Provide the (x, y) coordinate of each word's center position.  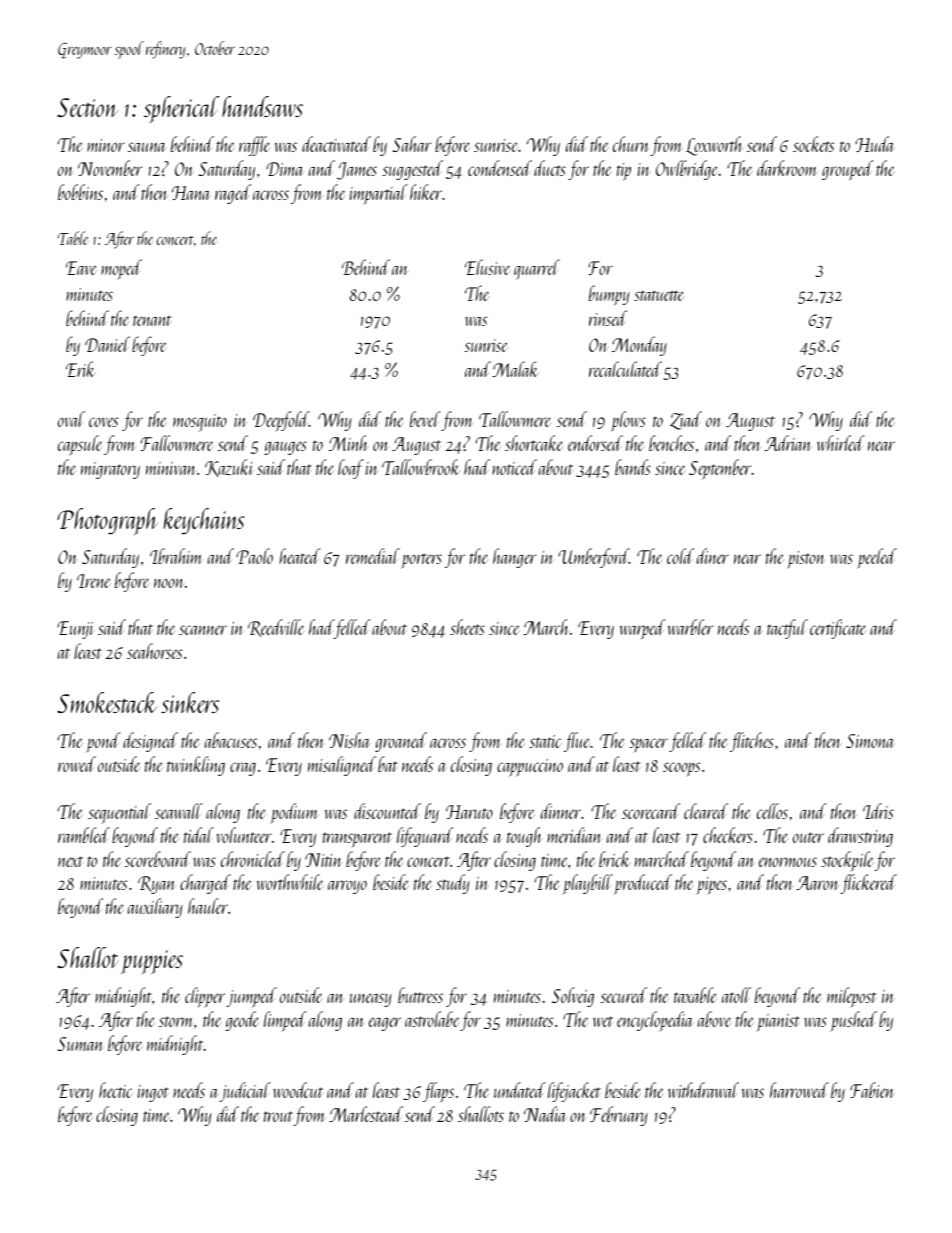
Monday (639, 346)
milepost (851, 997)
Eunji (76, 630)
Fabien (872, 1090)
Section (87, 107)
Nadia (545, 1114)
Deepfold (281, 421)
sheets (467, 627)
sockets (813, 144)
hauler (208, 906)
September (720, 469)
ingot (153, 1093)
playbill (587, 884)
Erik (81, 369)
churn (631, 144)
